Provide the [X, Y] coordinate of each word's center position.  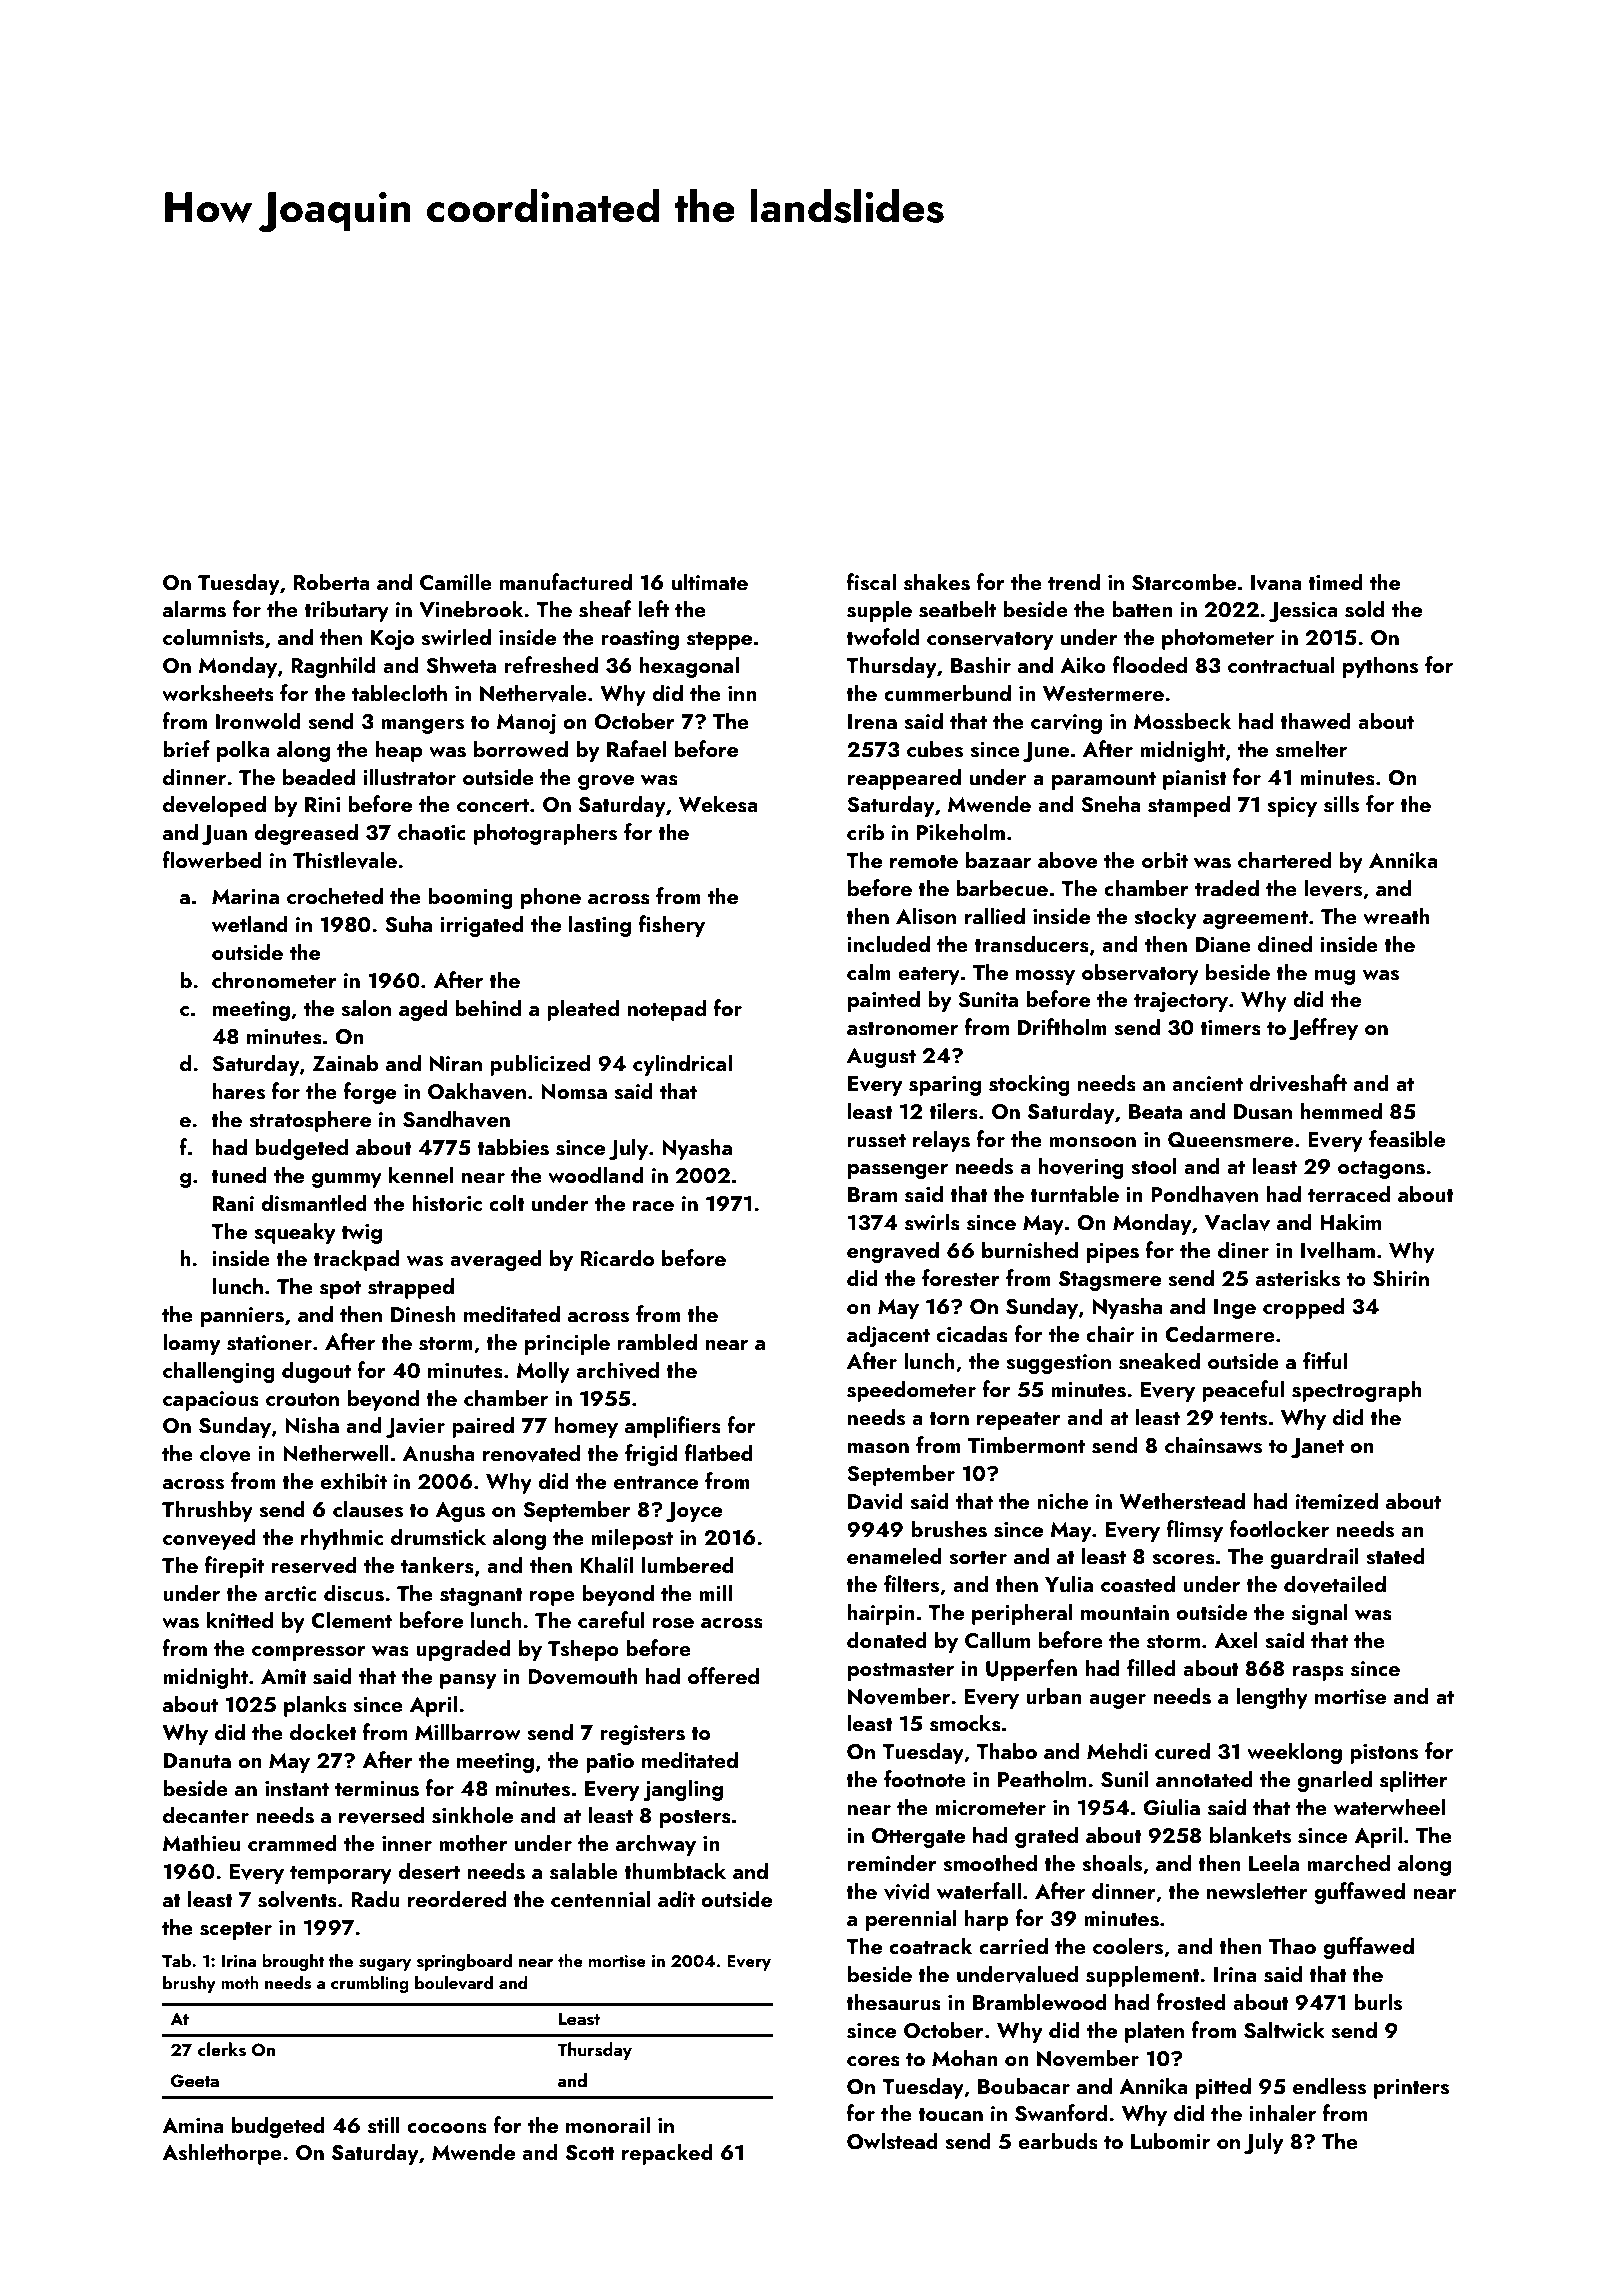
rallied [995, 915]
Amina [193, 2125]
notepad [667, 1010]
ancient [1207, 1083]
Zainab [345, 1062]
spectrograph [1356, 1391]
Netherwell [336, 1452]
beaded [319, 776]
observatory [1140, 974]
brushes [949, 1529]
